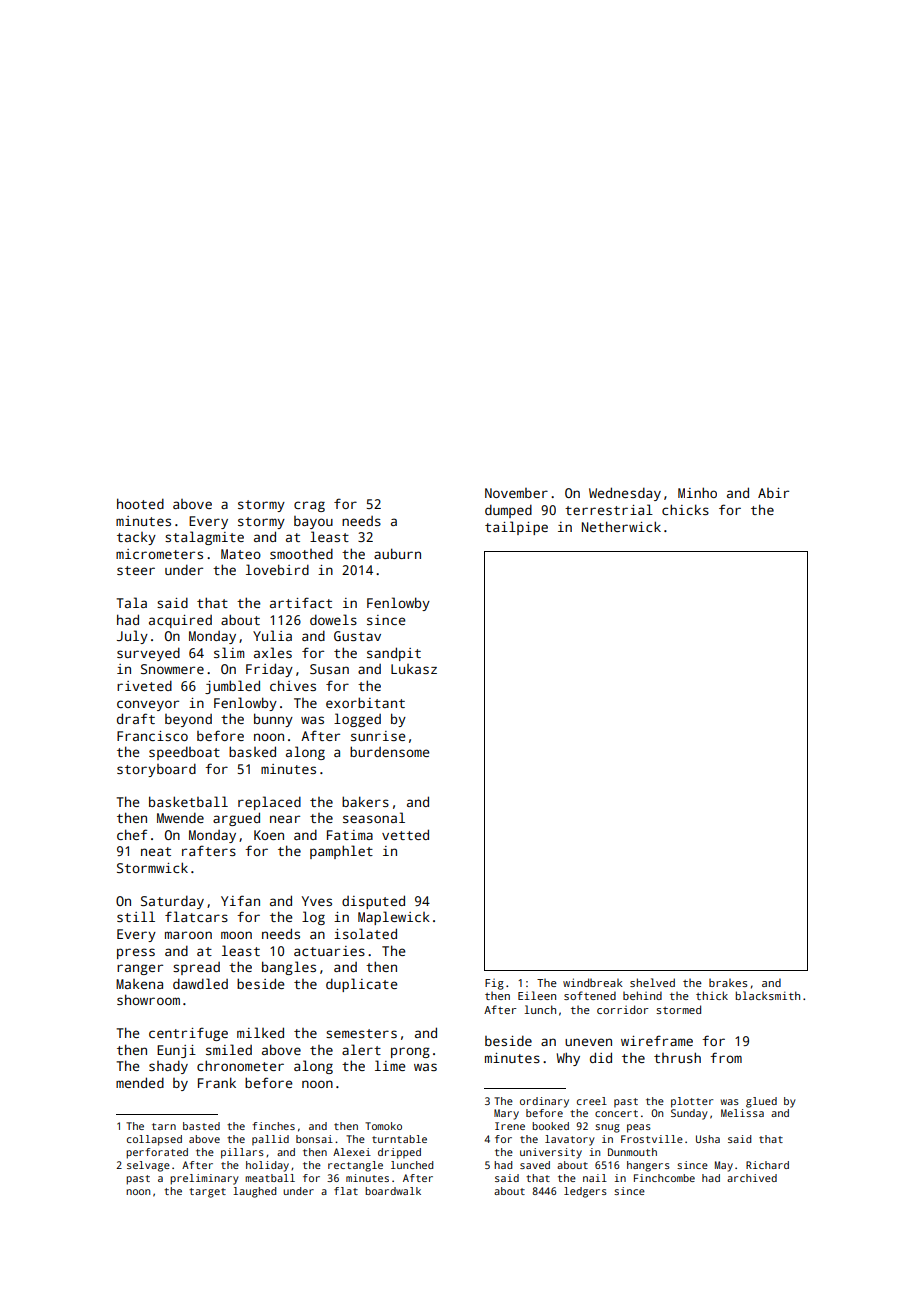 The image size is (924, 1314). What do you see at coordinates (508, 511) in the screenshot?
I see `dumped` at bounding box center [508, 511].
